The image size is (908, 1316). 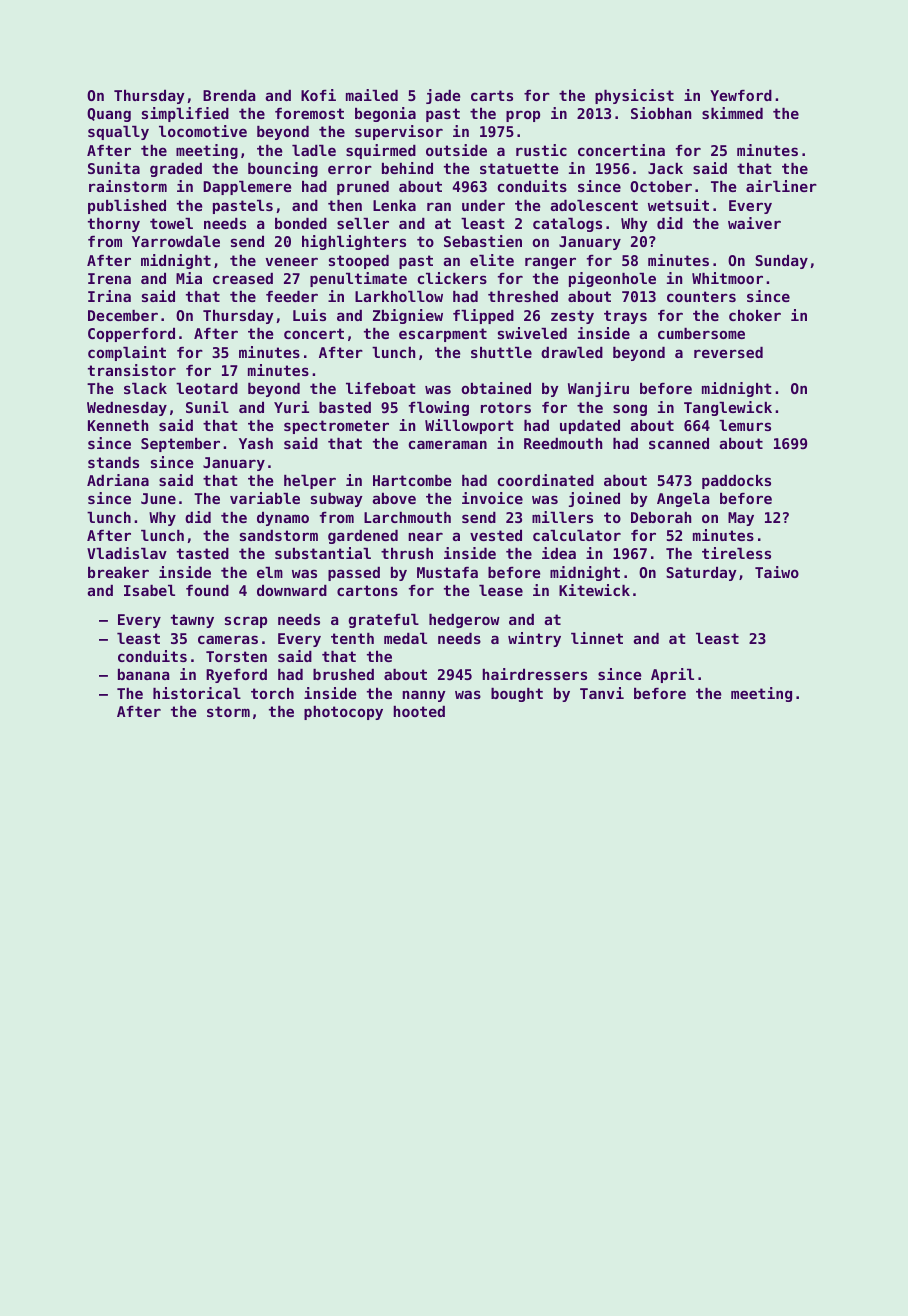 I want to click on Sebastien, so click(x=483, y=241).
